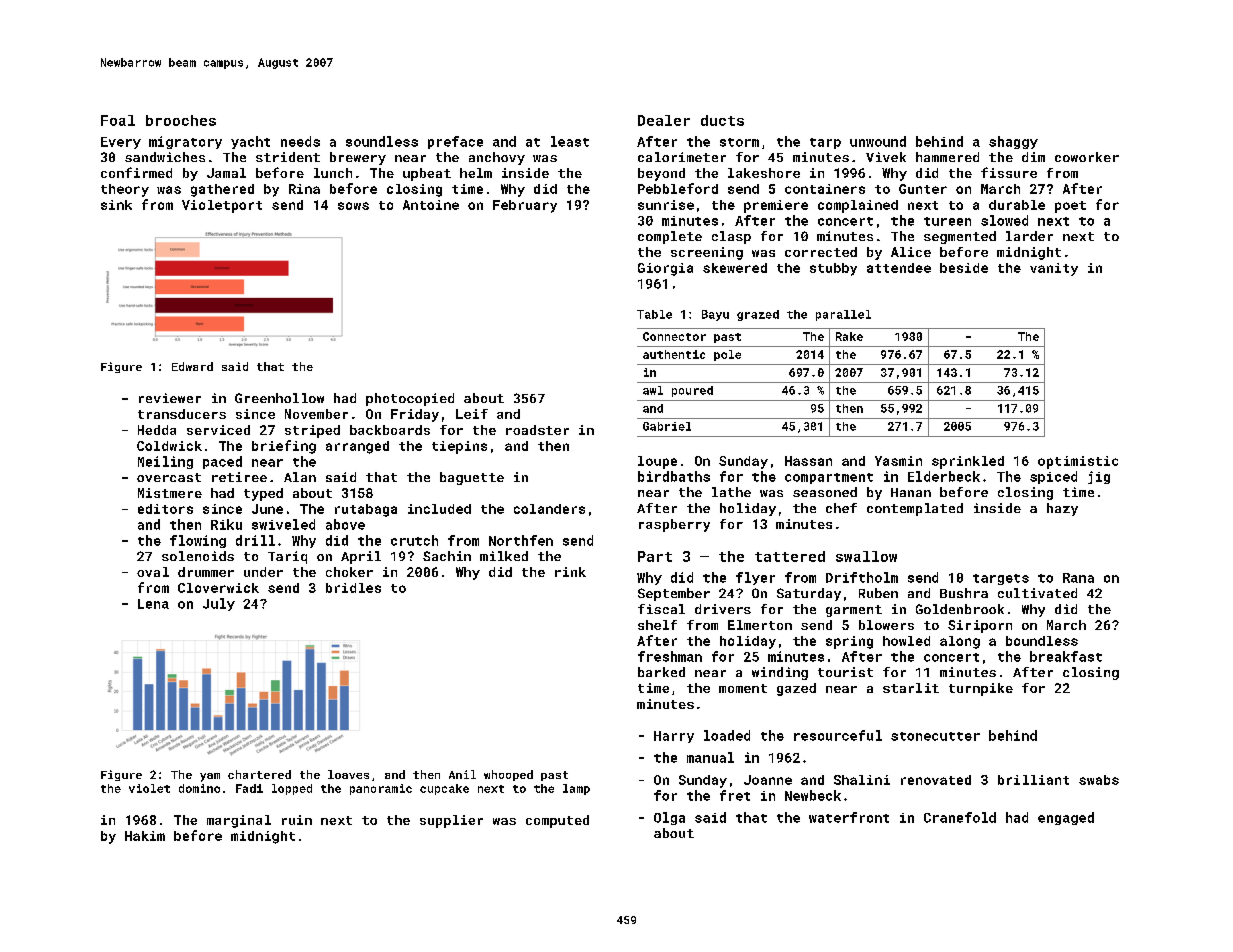 This screenshot has width=1233, height=952. Describe the element at coordinates (1001, 579) in the screenshot. I see `targets` at that location.
